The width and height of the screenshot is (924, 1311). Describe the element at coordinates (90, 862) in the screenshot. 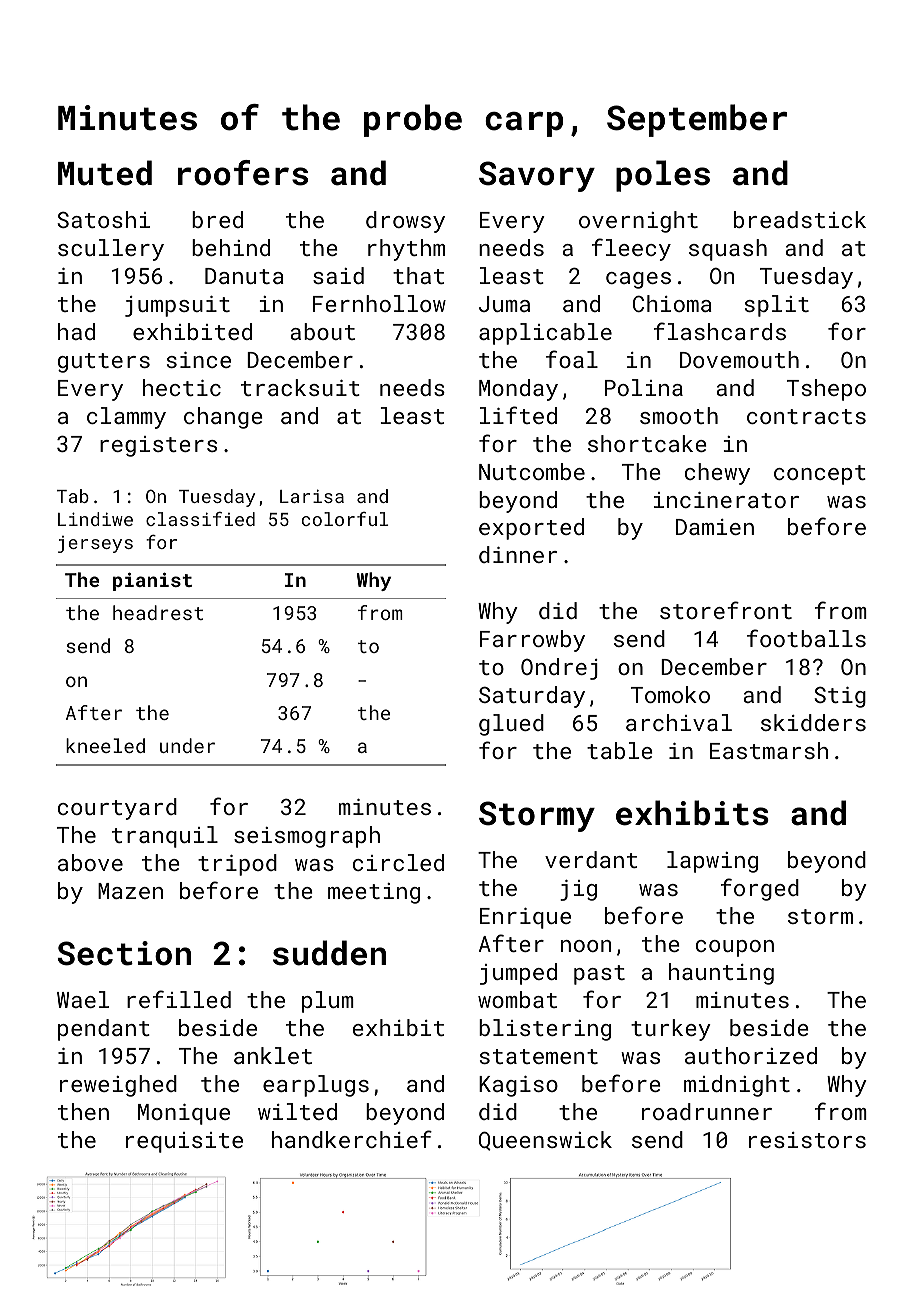

I see `above` at that location.
